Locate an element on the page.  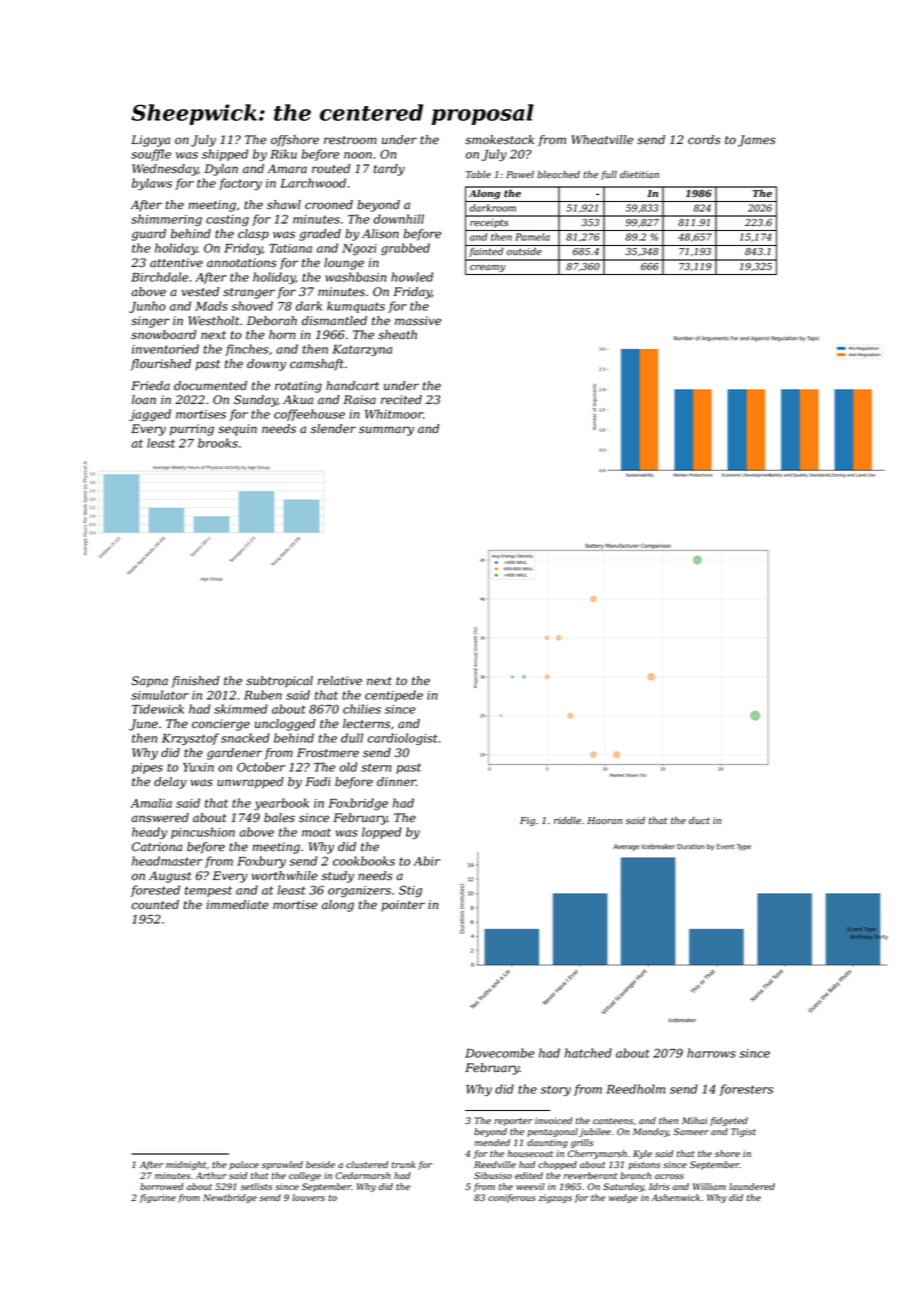
riddle is located at coordinates (567, 820).
